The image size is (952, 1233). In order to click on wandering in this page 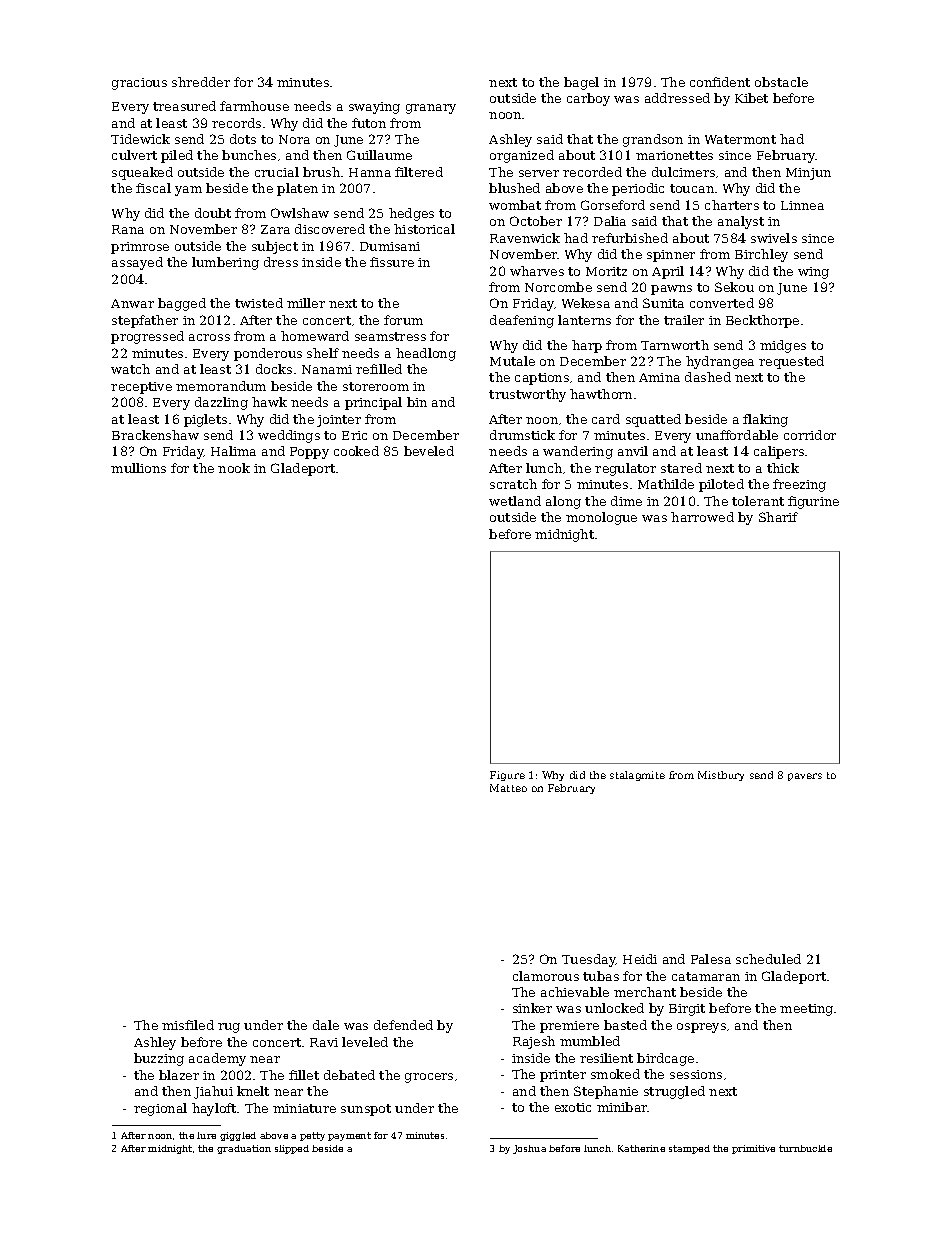, I will do `click(578, 452)`.
